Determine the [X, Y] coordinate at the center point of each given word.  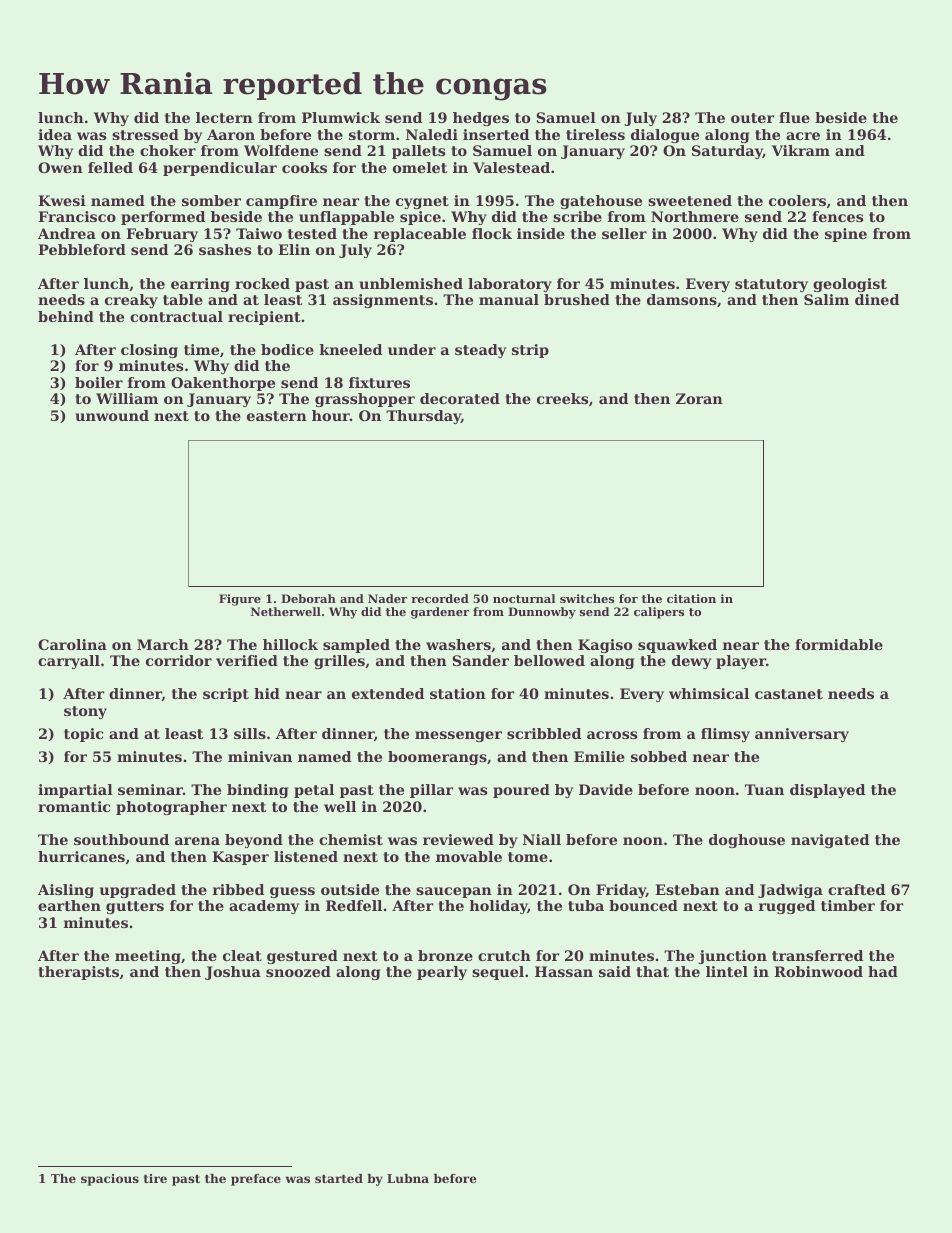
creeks [562, 398]
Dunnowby [542, 613]
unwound [112, 415]
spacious [110, 1180]
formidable [839, 644]
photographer [171, 808]
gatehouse [601, 202]
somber [211, 200]
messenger [458, 736]
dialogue [665, 136]
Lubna [408, 1178]
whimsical [709, 693]
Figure [240, 600]
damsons [682, 299]
